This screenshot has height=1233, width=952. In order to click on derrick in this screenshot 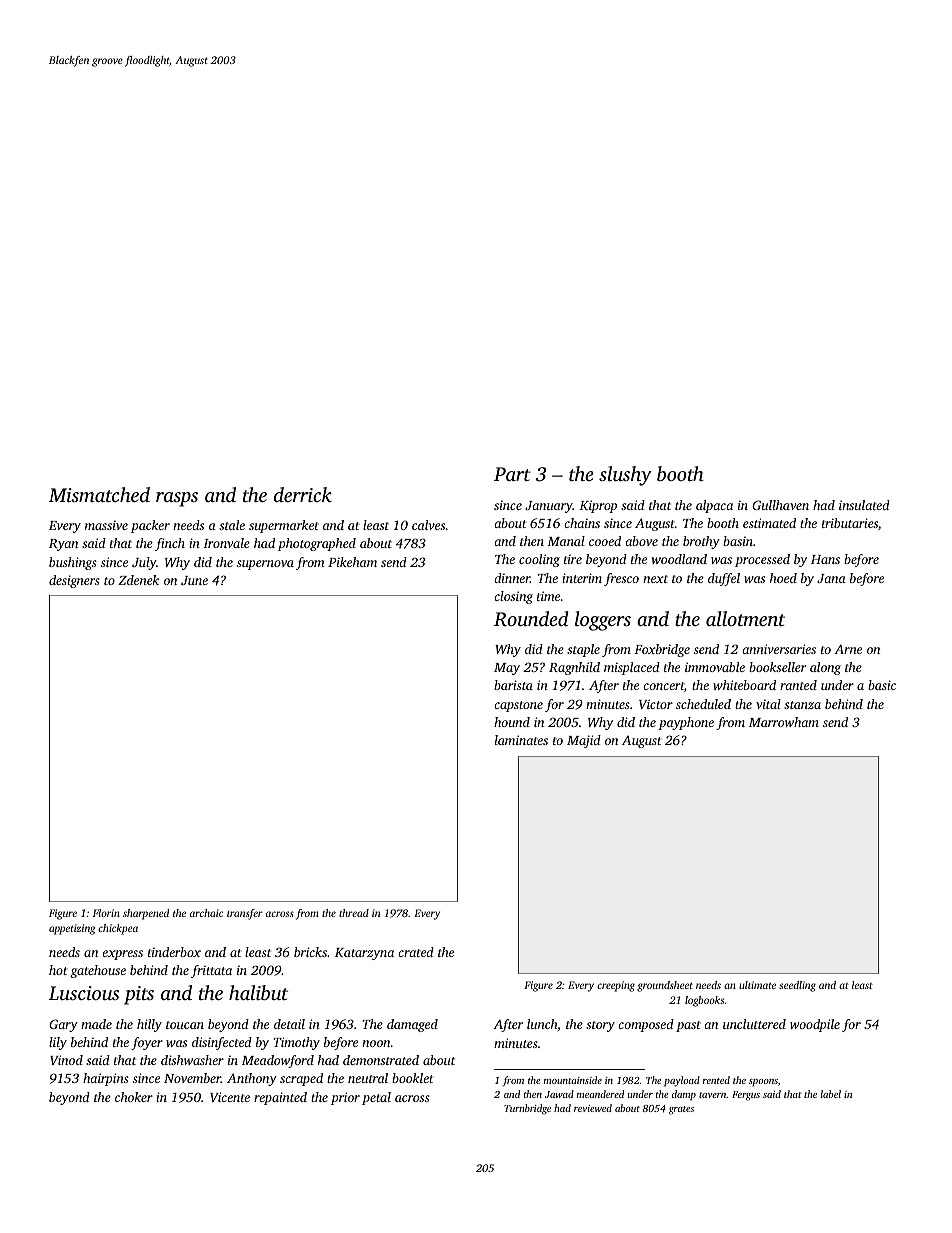, I will do `click(303, 494)`.
